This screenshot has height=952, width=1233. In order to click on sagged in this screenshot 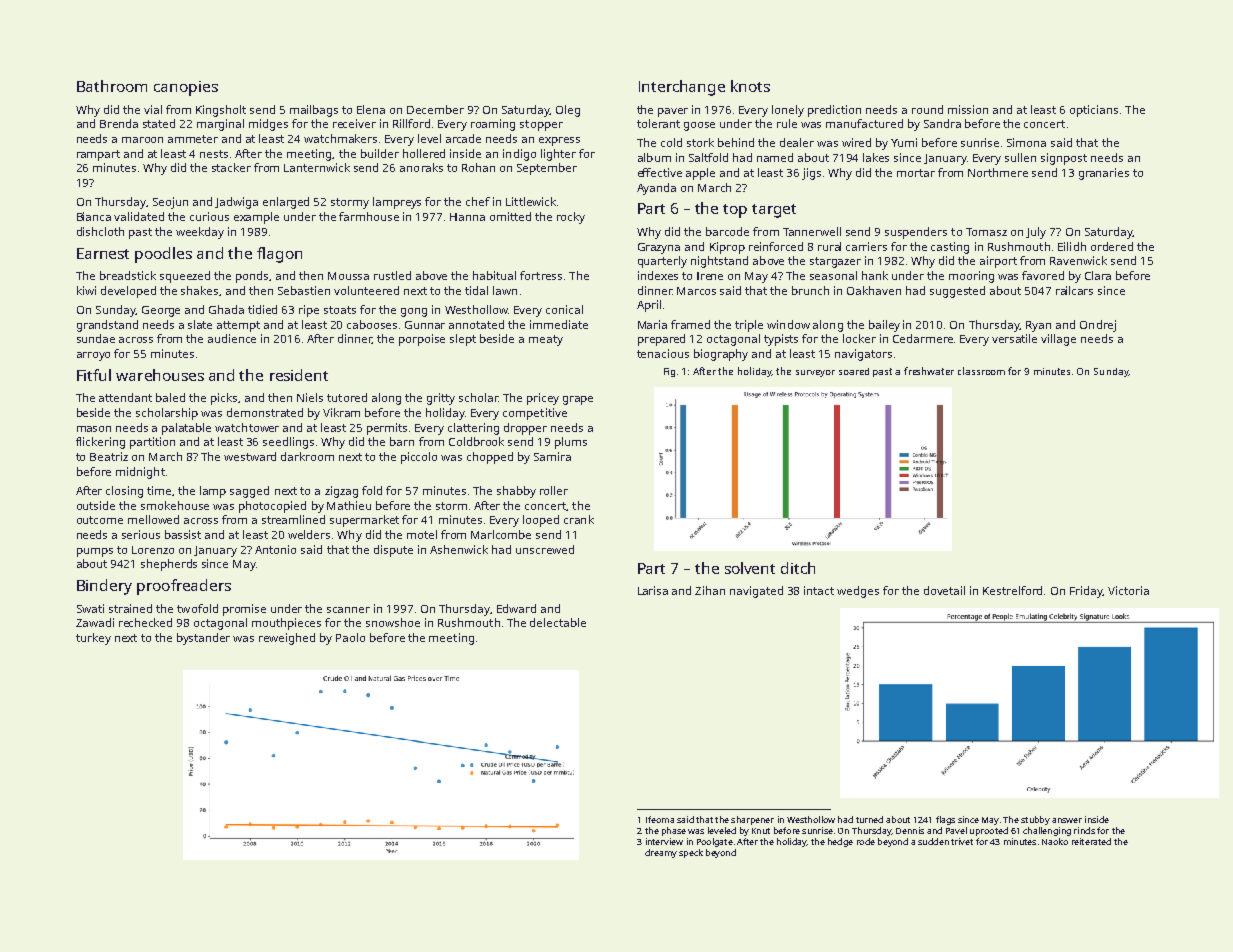, I will do `click(249, 492)`.
